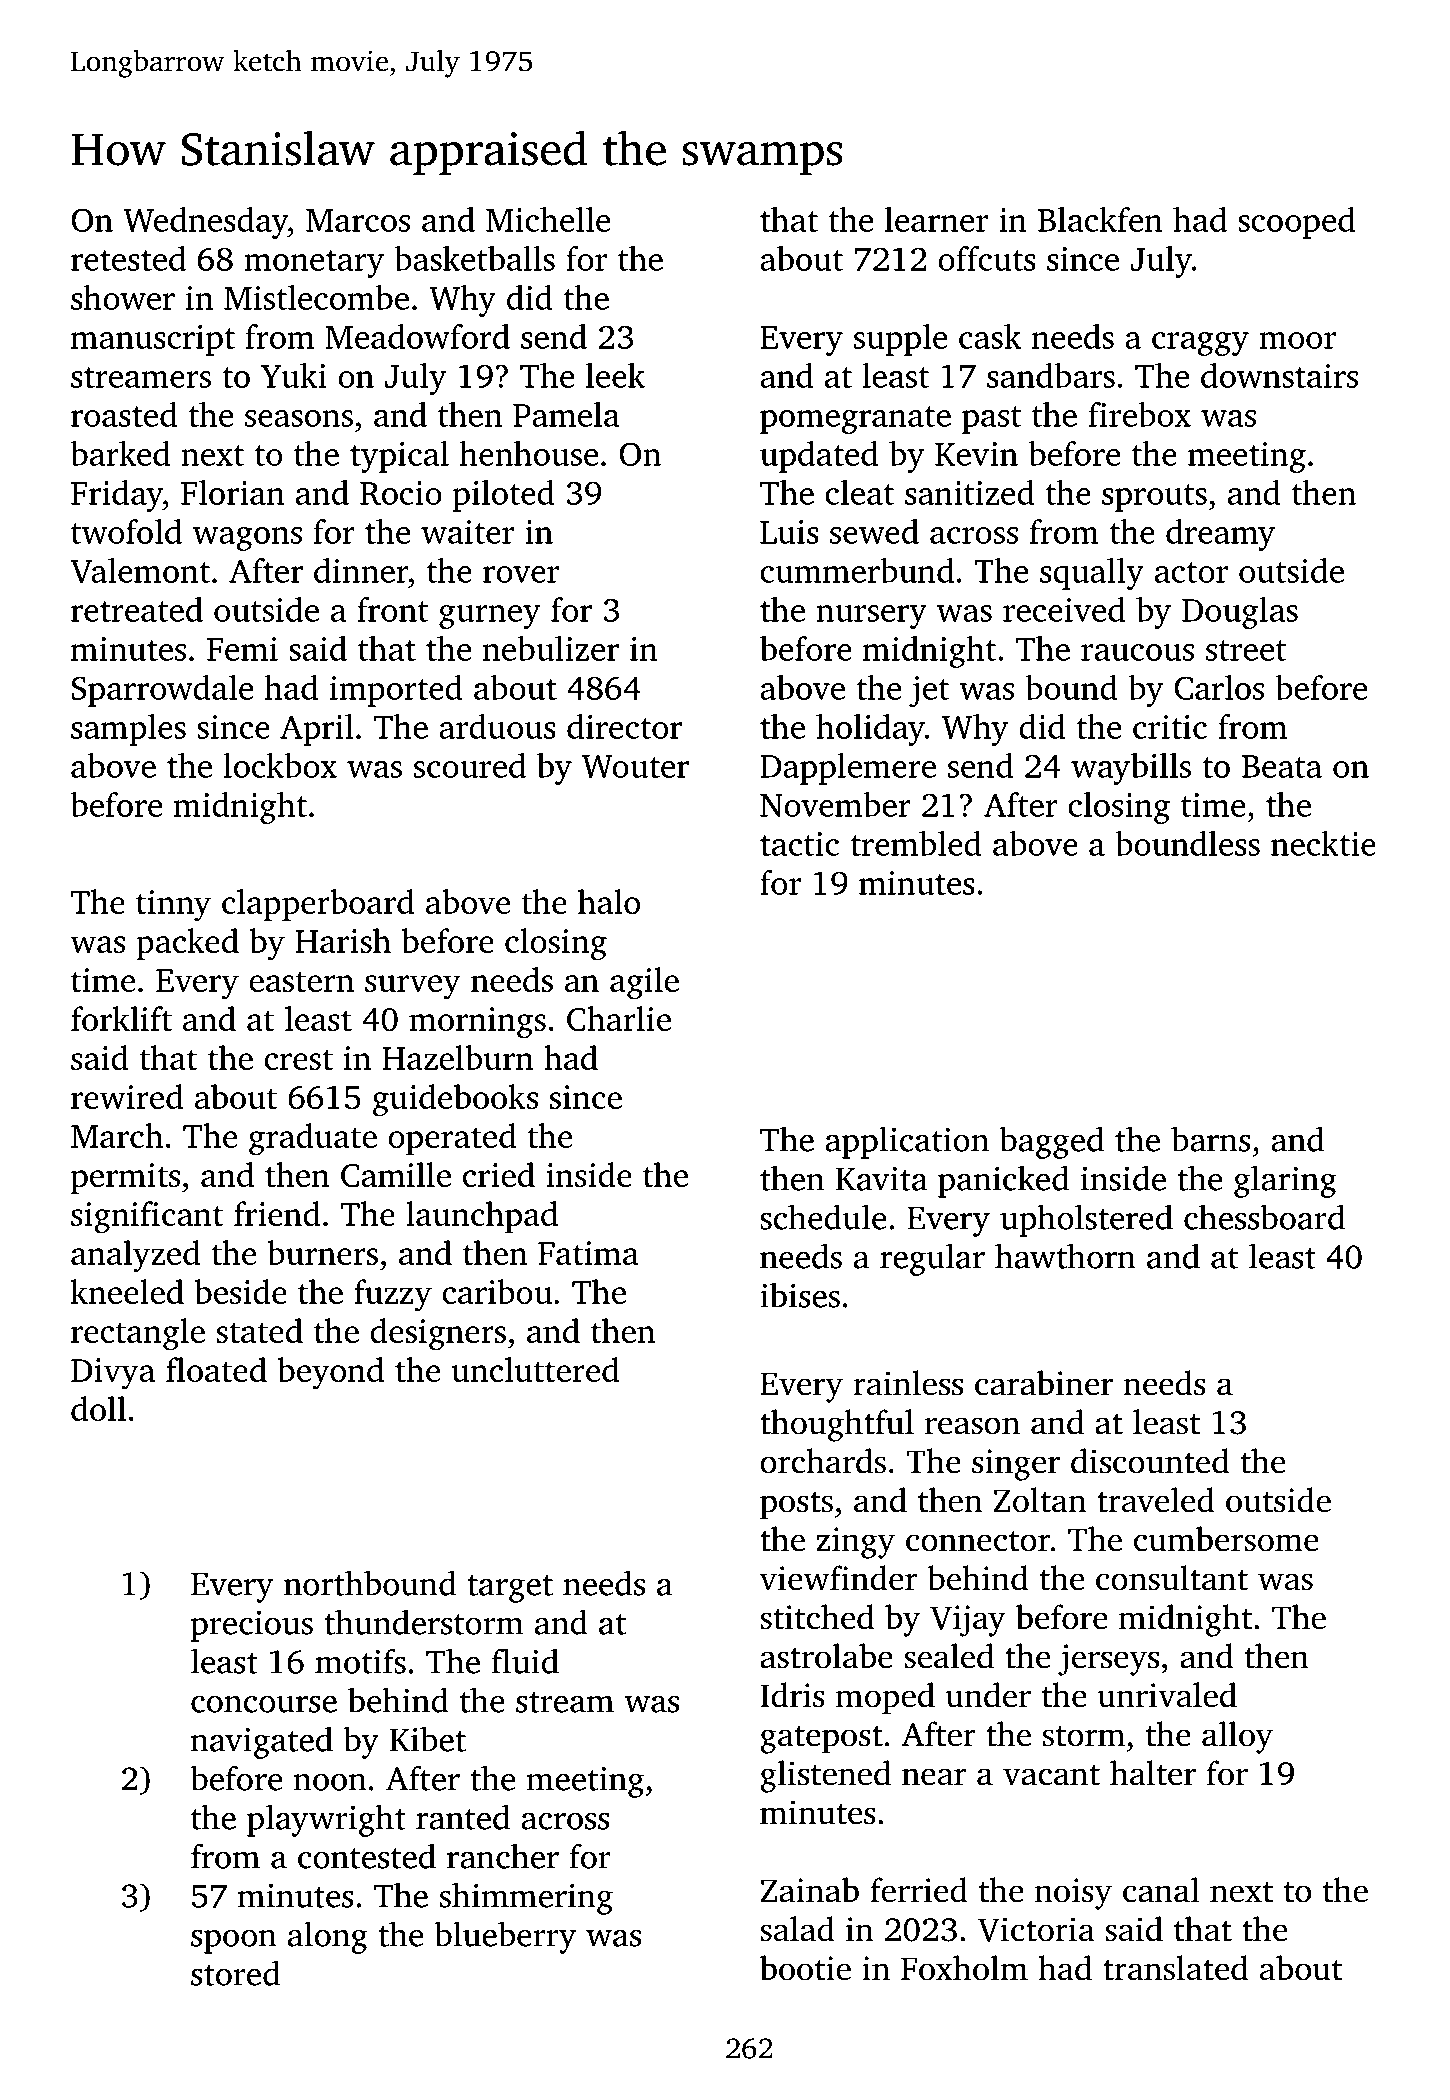 This document has height=2100, width=1450. What do you see at coordinates (1150, 1461) in the document?
I see `discounted` at bounding box center [1150, 1461].
